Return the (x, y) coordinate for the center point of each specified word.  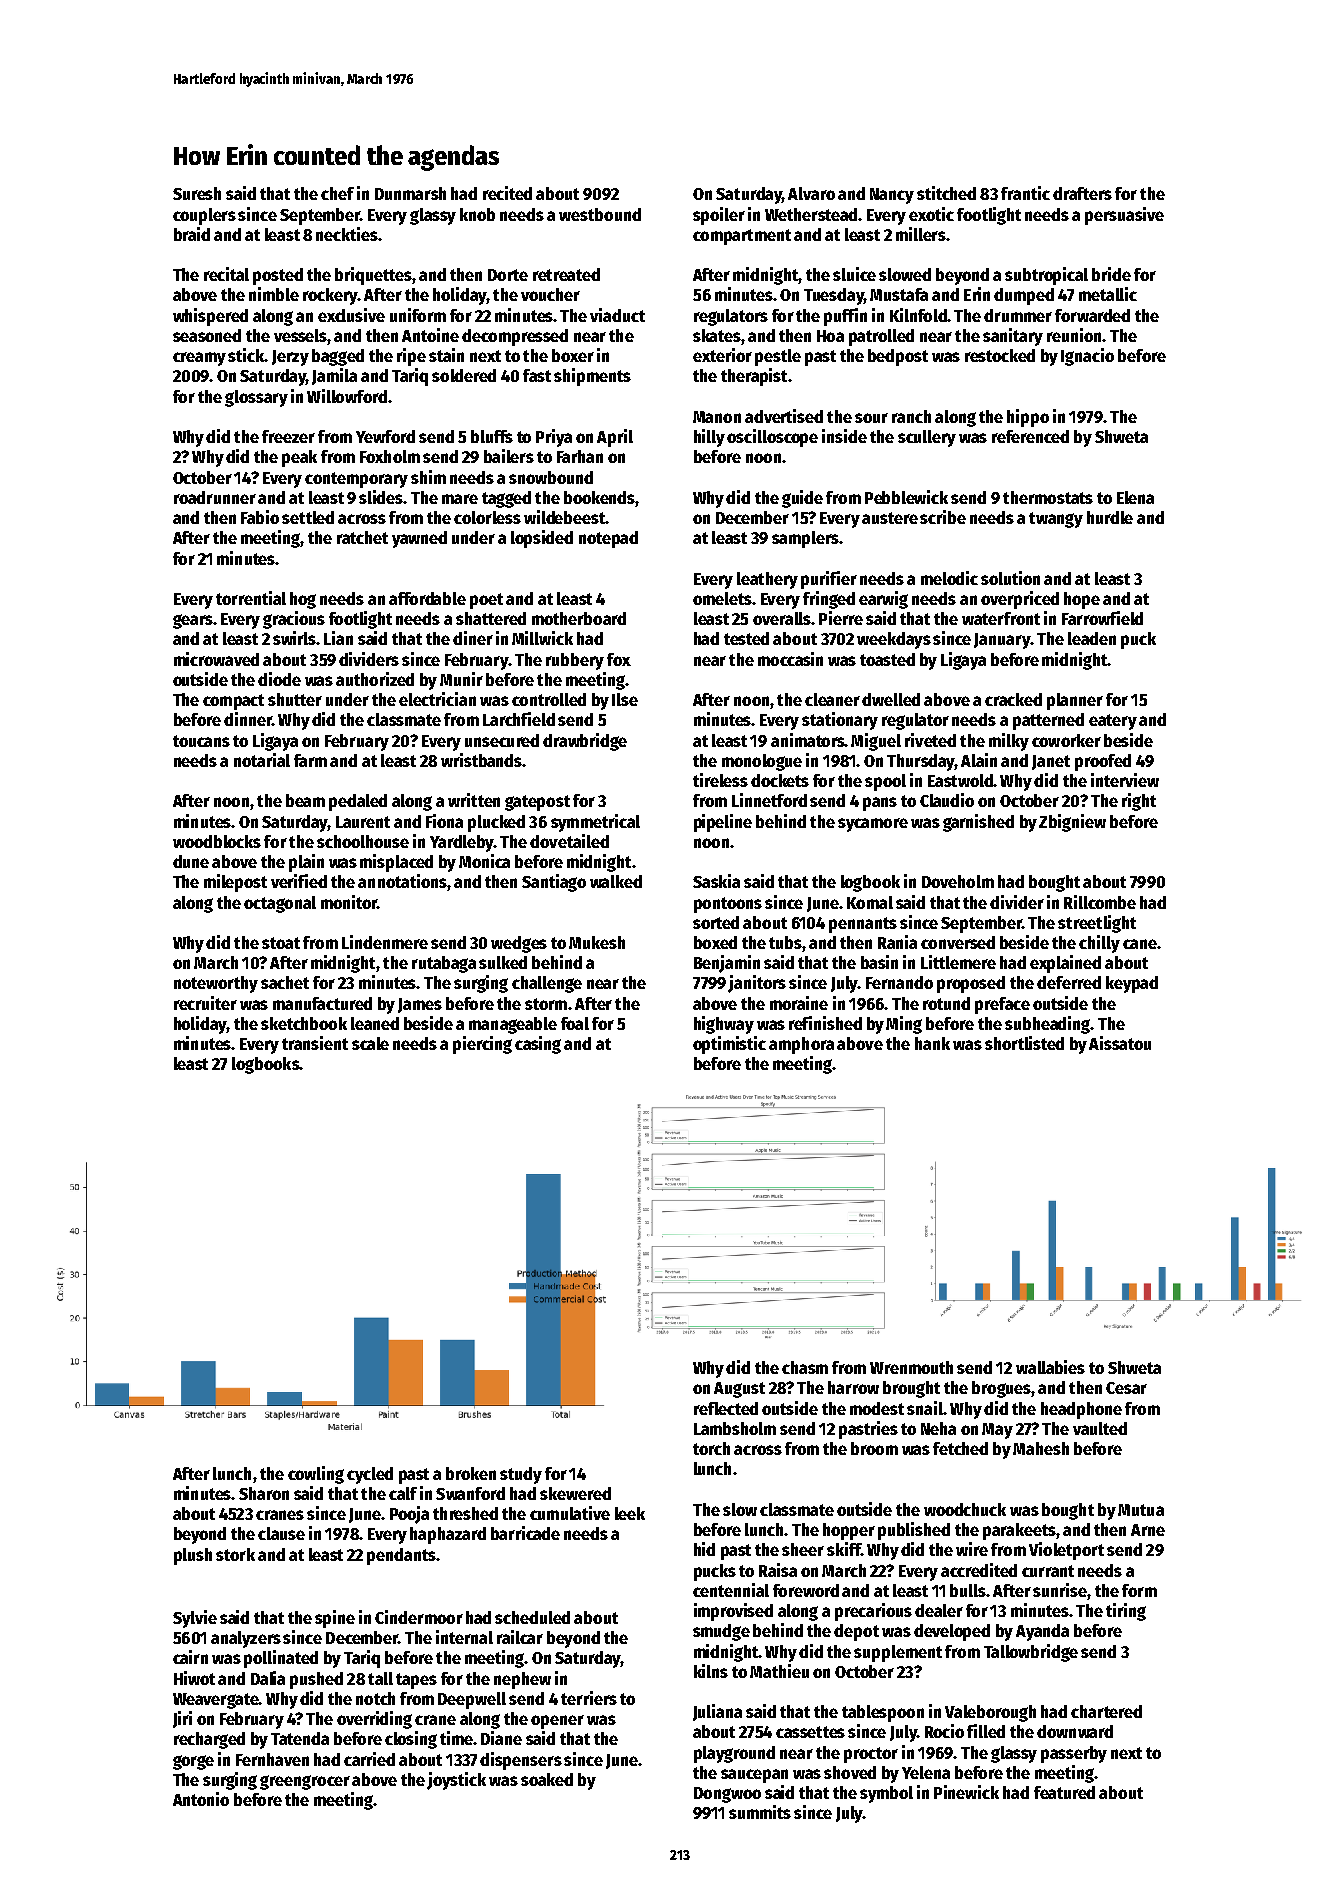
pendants (401, 1556)
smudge (721, 1632)
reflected (726, 1408)
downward (1075, 1731)
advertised (784, 416)
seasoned (207, 335)
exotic (931, 214)
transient (315, 1043)
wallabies (1050, 1367)
